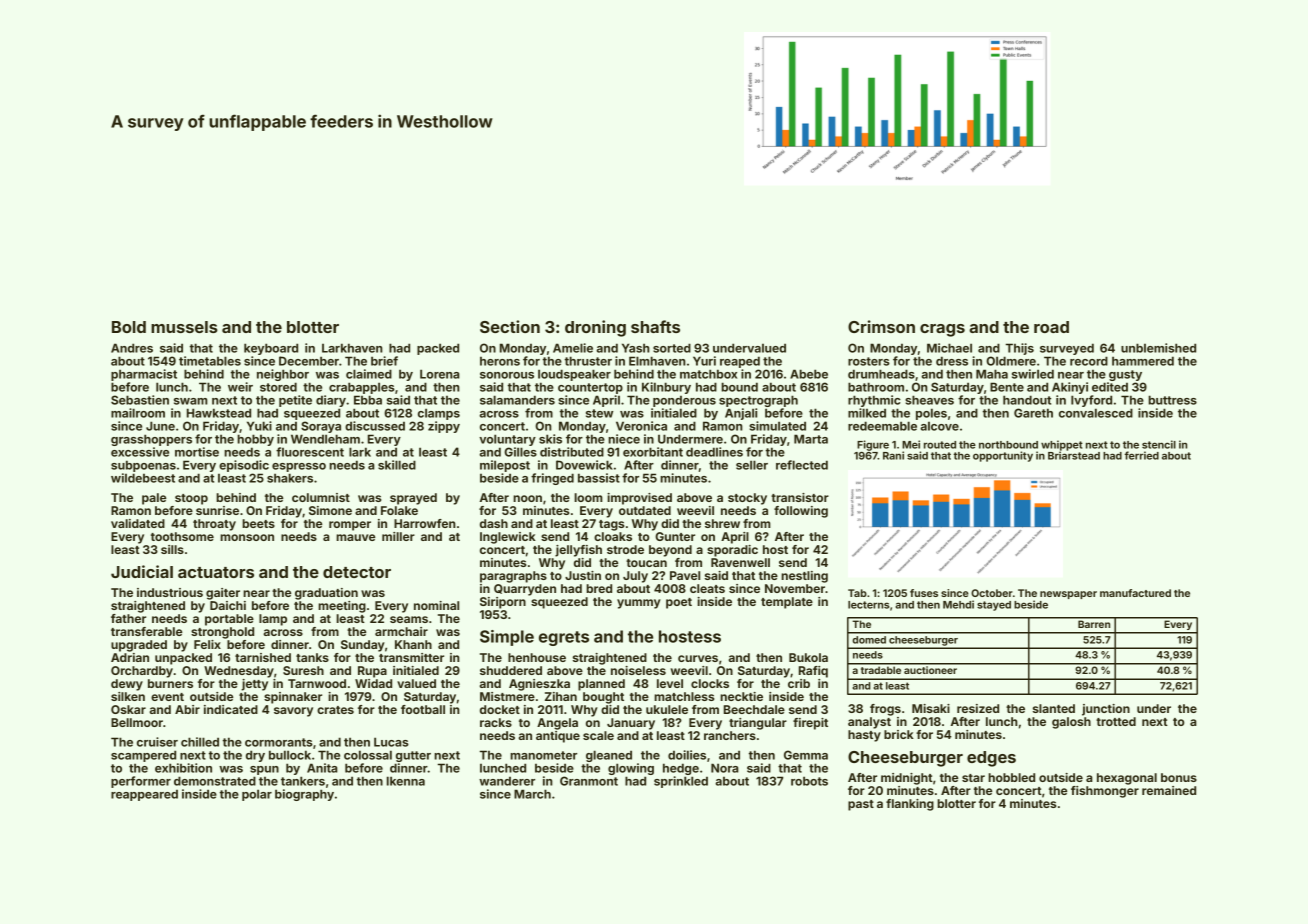 This document has height=924, width=1308. What do you see at coordinates (144, 795) in the document?
I see `reappeared` at bounding box center [144, 795].
